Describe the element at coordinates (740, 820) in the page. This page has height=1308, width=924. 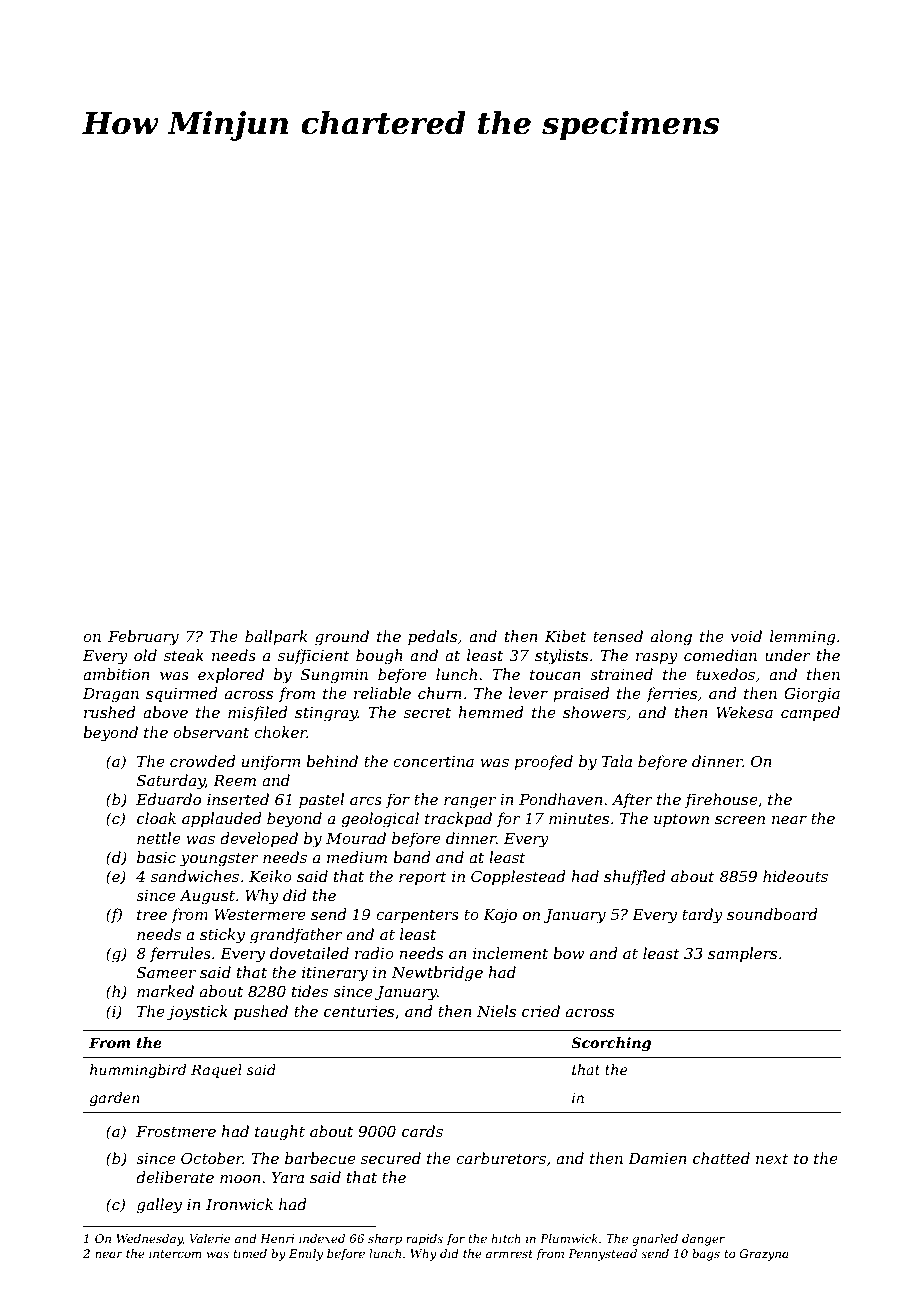
I see `screen` at that location.
